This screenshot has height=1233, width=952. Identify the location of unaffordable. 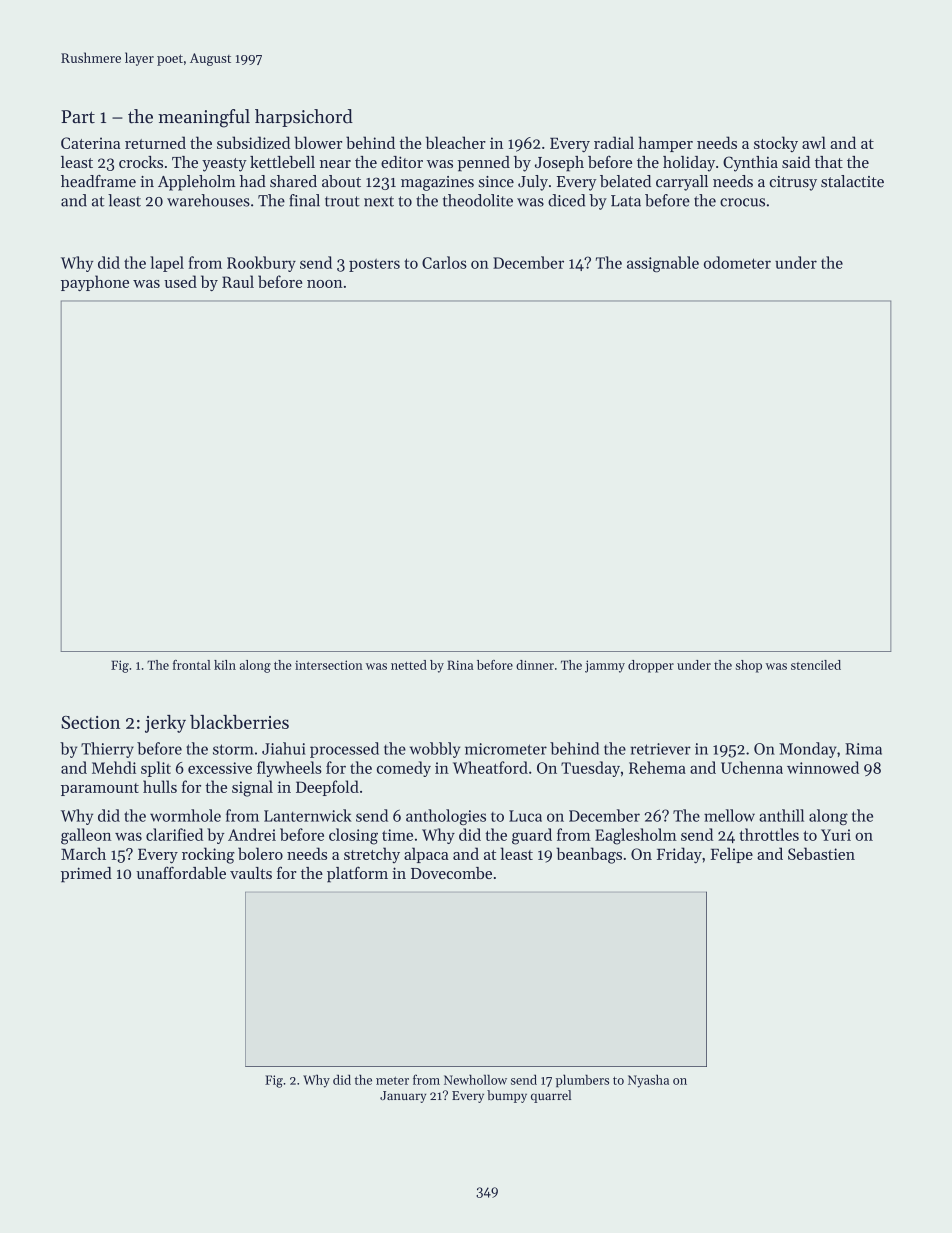
(181, 872).
